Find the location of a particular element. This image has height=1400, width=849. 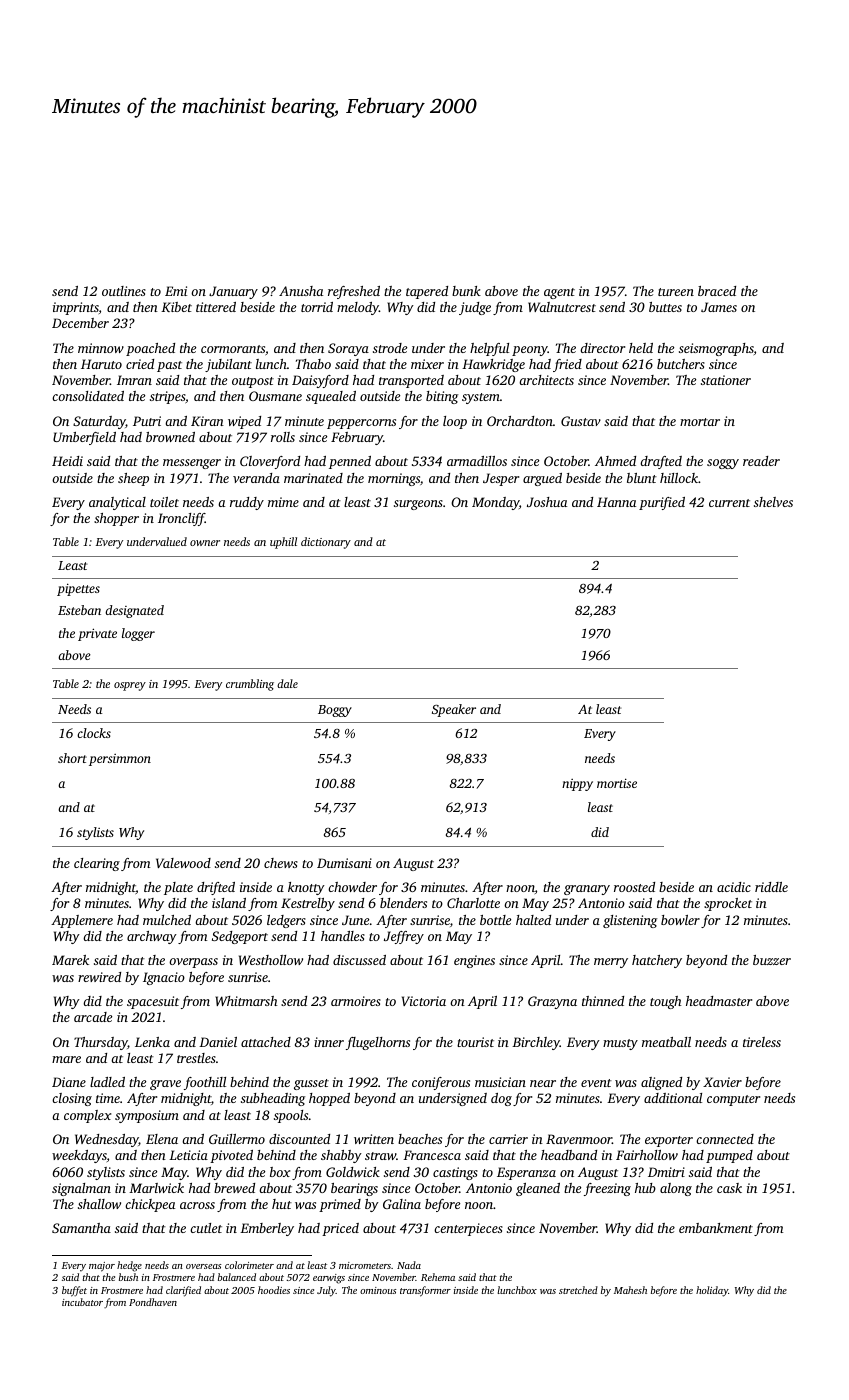

overpass is located at coordinates (193, 963).
